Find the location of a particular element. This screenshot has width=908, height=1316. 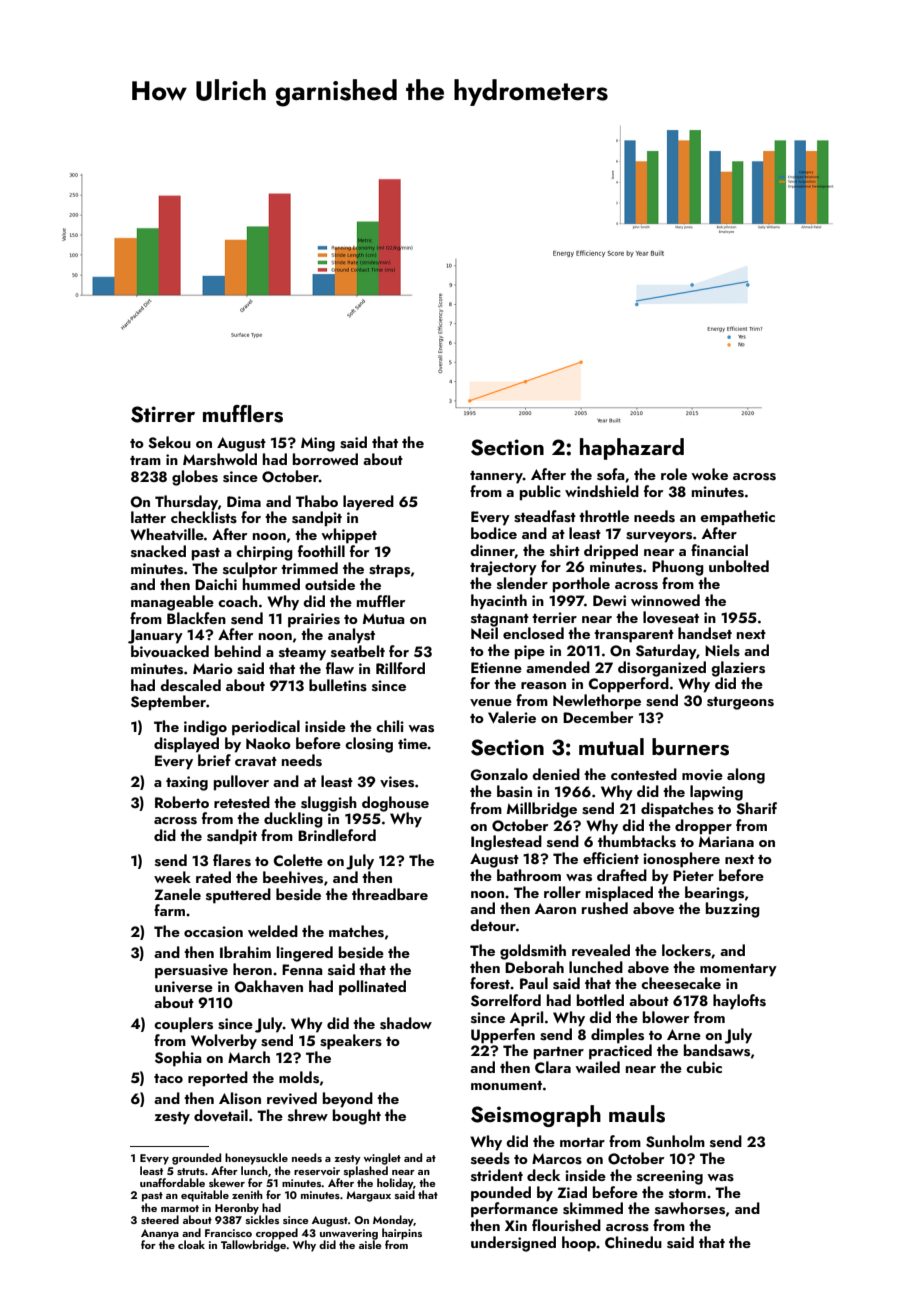

buzzing is located at coordinates (733, 910).
